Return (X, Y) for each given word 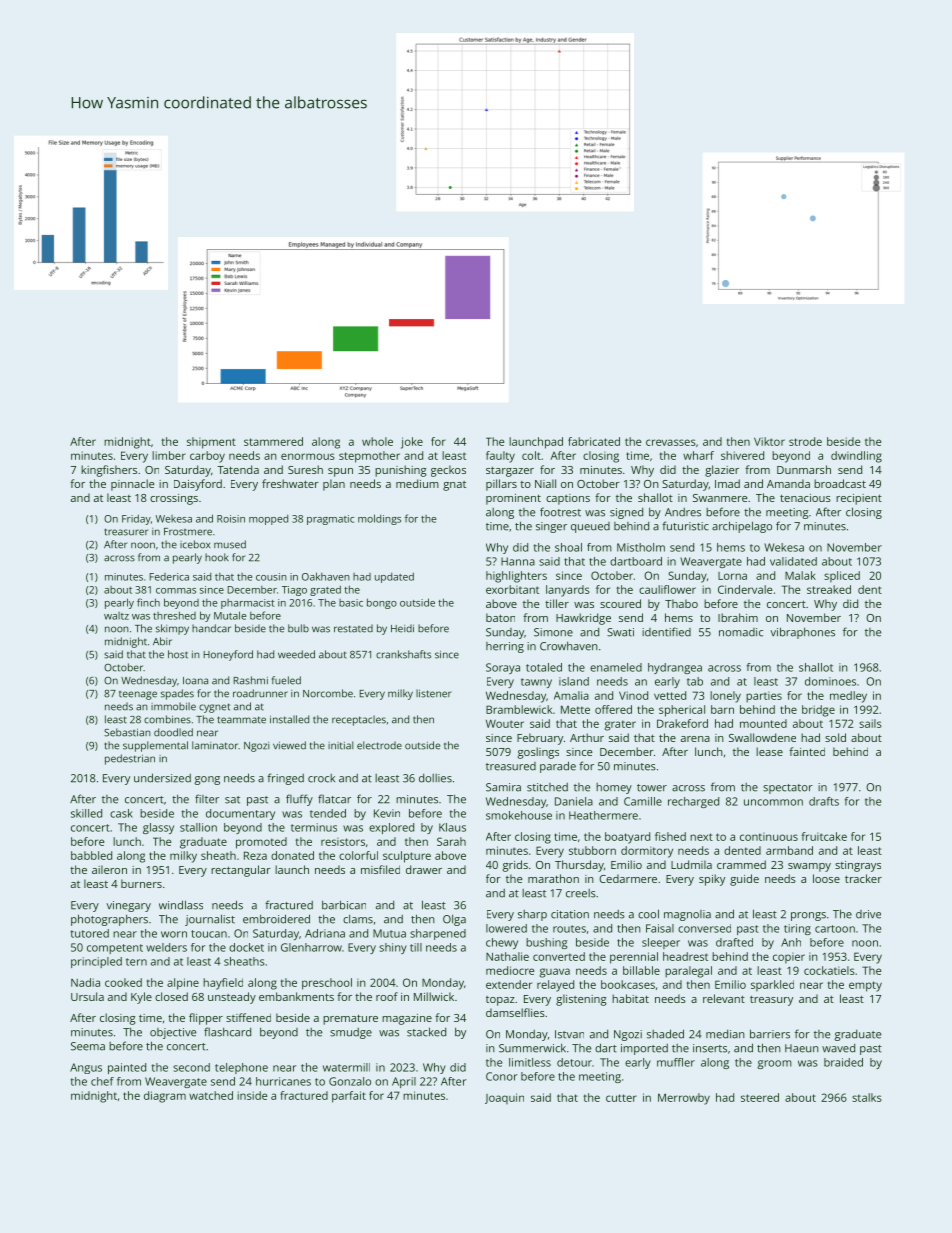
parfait (349, 1097)
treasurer (126, 532)
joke (412, 443)
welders (166, 947)
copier (789, 957)
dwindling (856, 457)
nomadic (741, 632)
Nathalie (507, 956)
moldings (379, 519)
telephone (241, 1068)
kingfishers (109, 471)
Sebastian (127, 732)
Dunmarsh (804, 469)
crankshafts (403, 654)
